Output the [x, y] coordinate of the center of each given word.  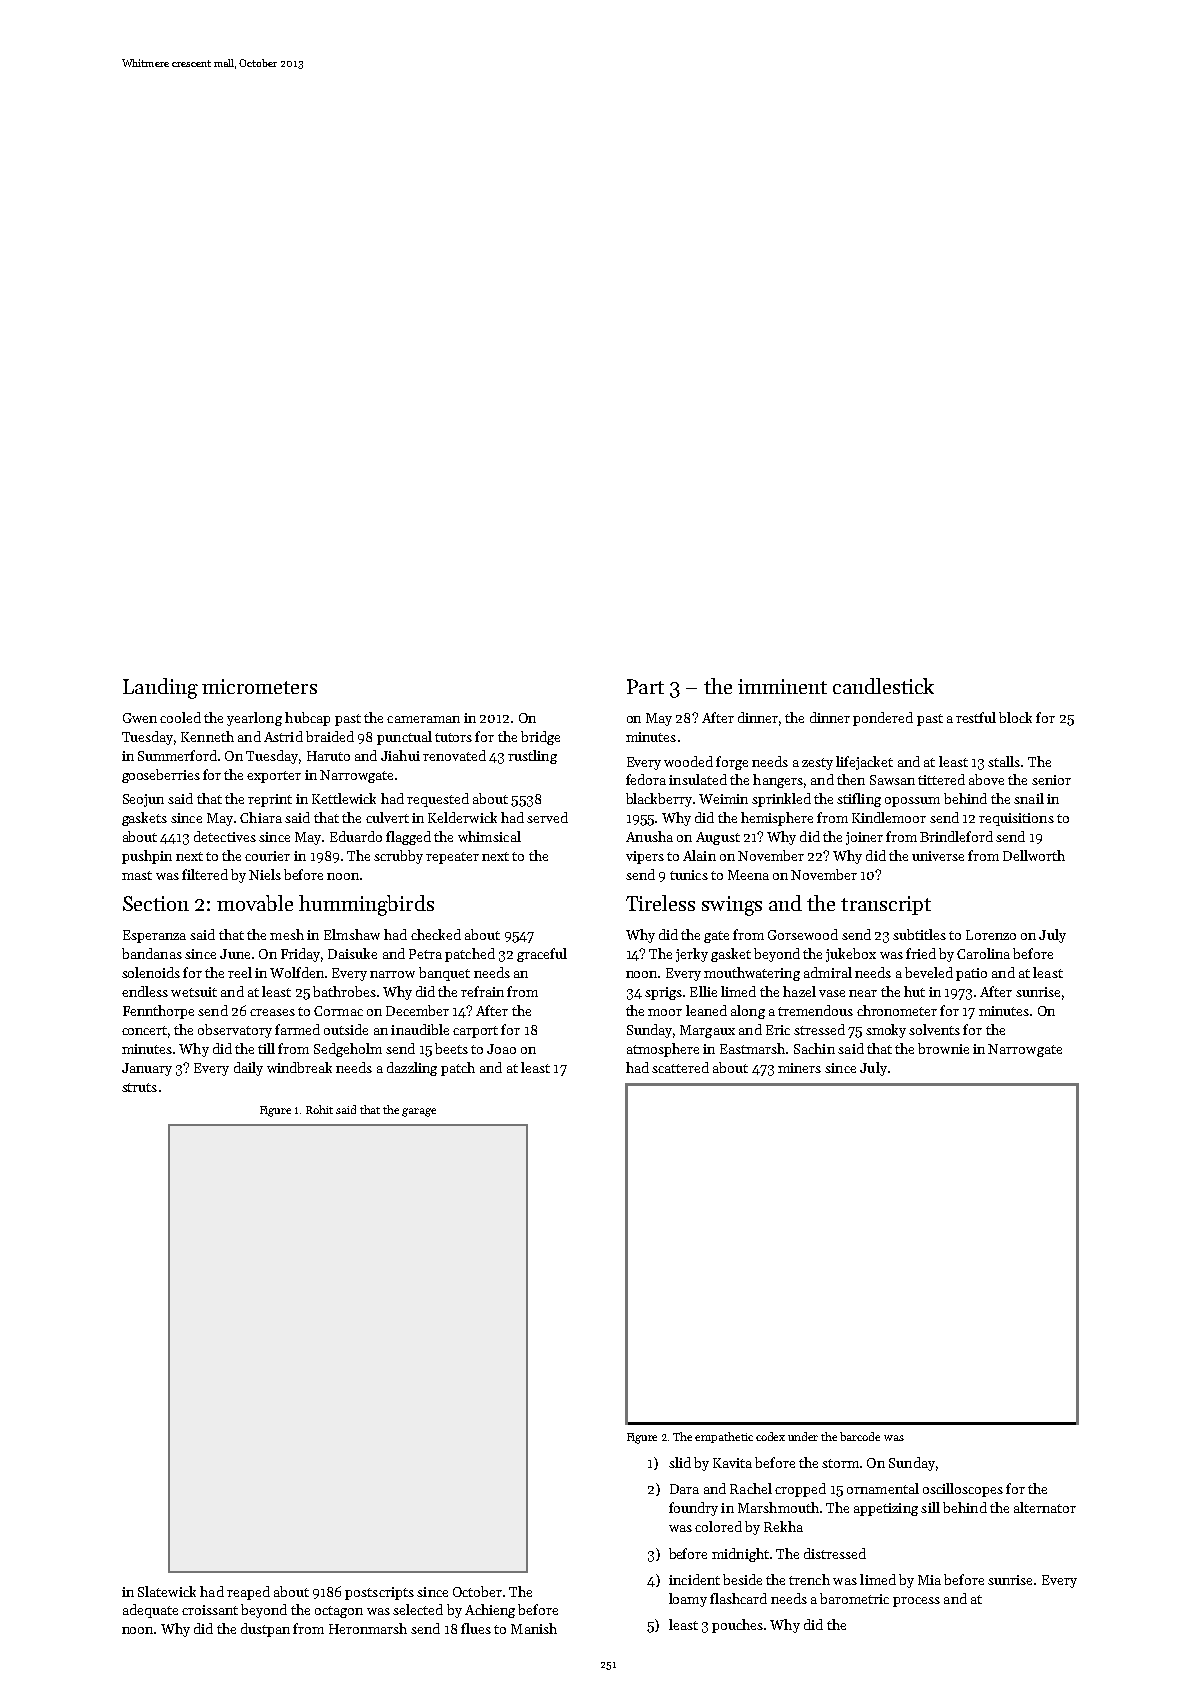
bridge [540, 738]
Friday [300, 955]
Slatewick [167, 1591]
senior [1051, 780]
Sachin [814, 1048]
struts [139, 1087]
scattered [680, 1067]
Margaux [707, 1031]
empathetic [724, 1437]
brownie [943, 1048]
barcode [860, 1436]
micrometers [259, 686]
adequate [150, 1611]
